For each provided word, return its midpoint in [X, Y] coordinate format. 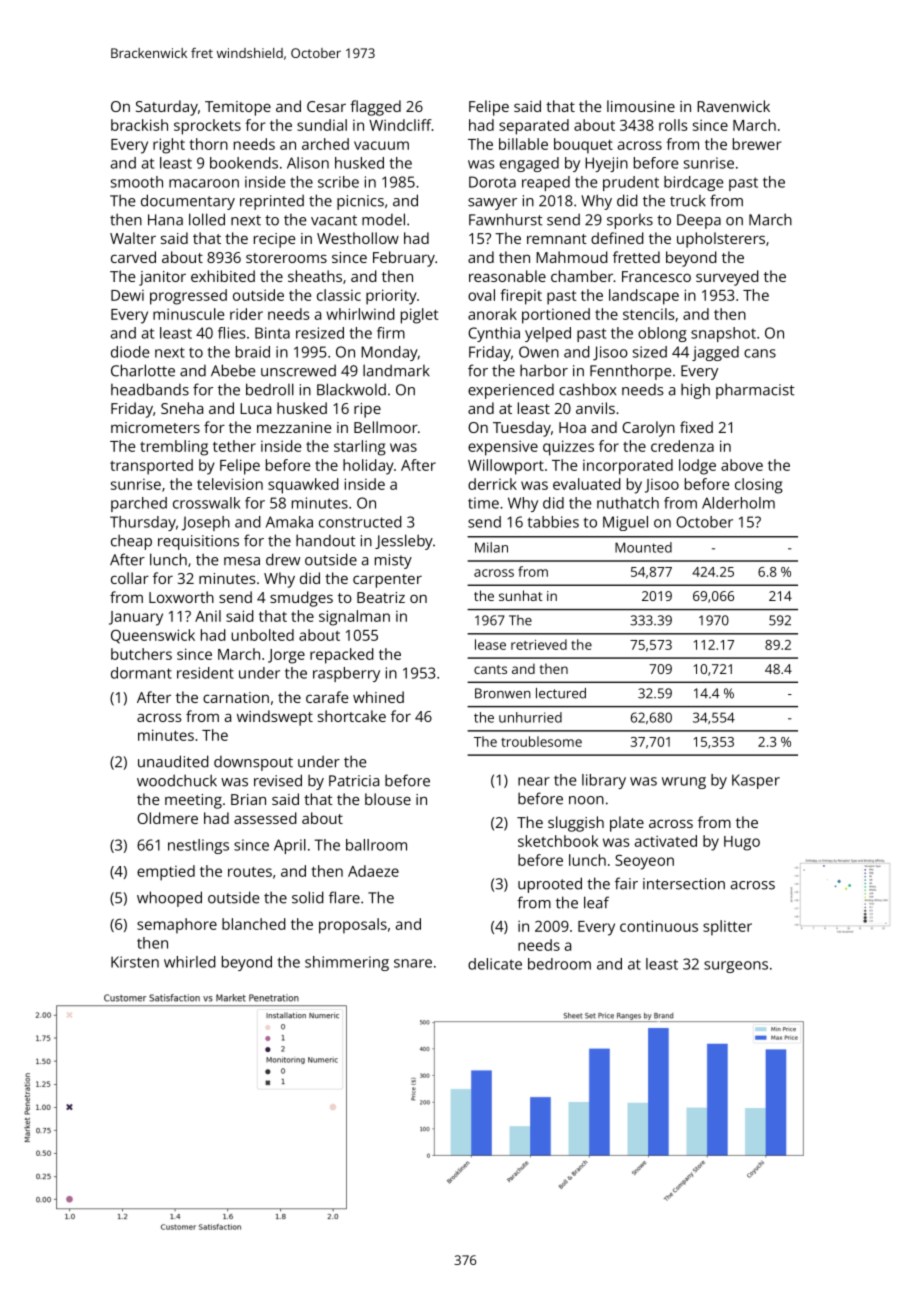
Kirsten [135, 962]
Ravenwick [733, 106]
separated [534, 127]
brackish [139, 125]
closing [759, 486]
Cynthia [494, 334]
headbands [150, 389]
